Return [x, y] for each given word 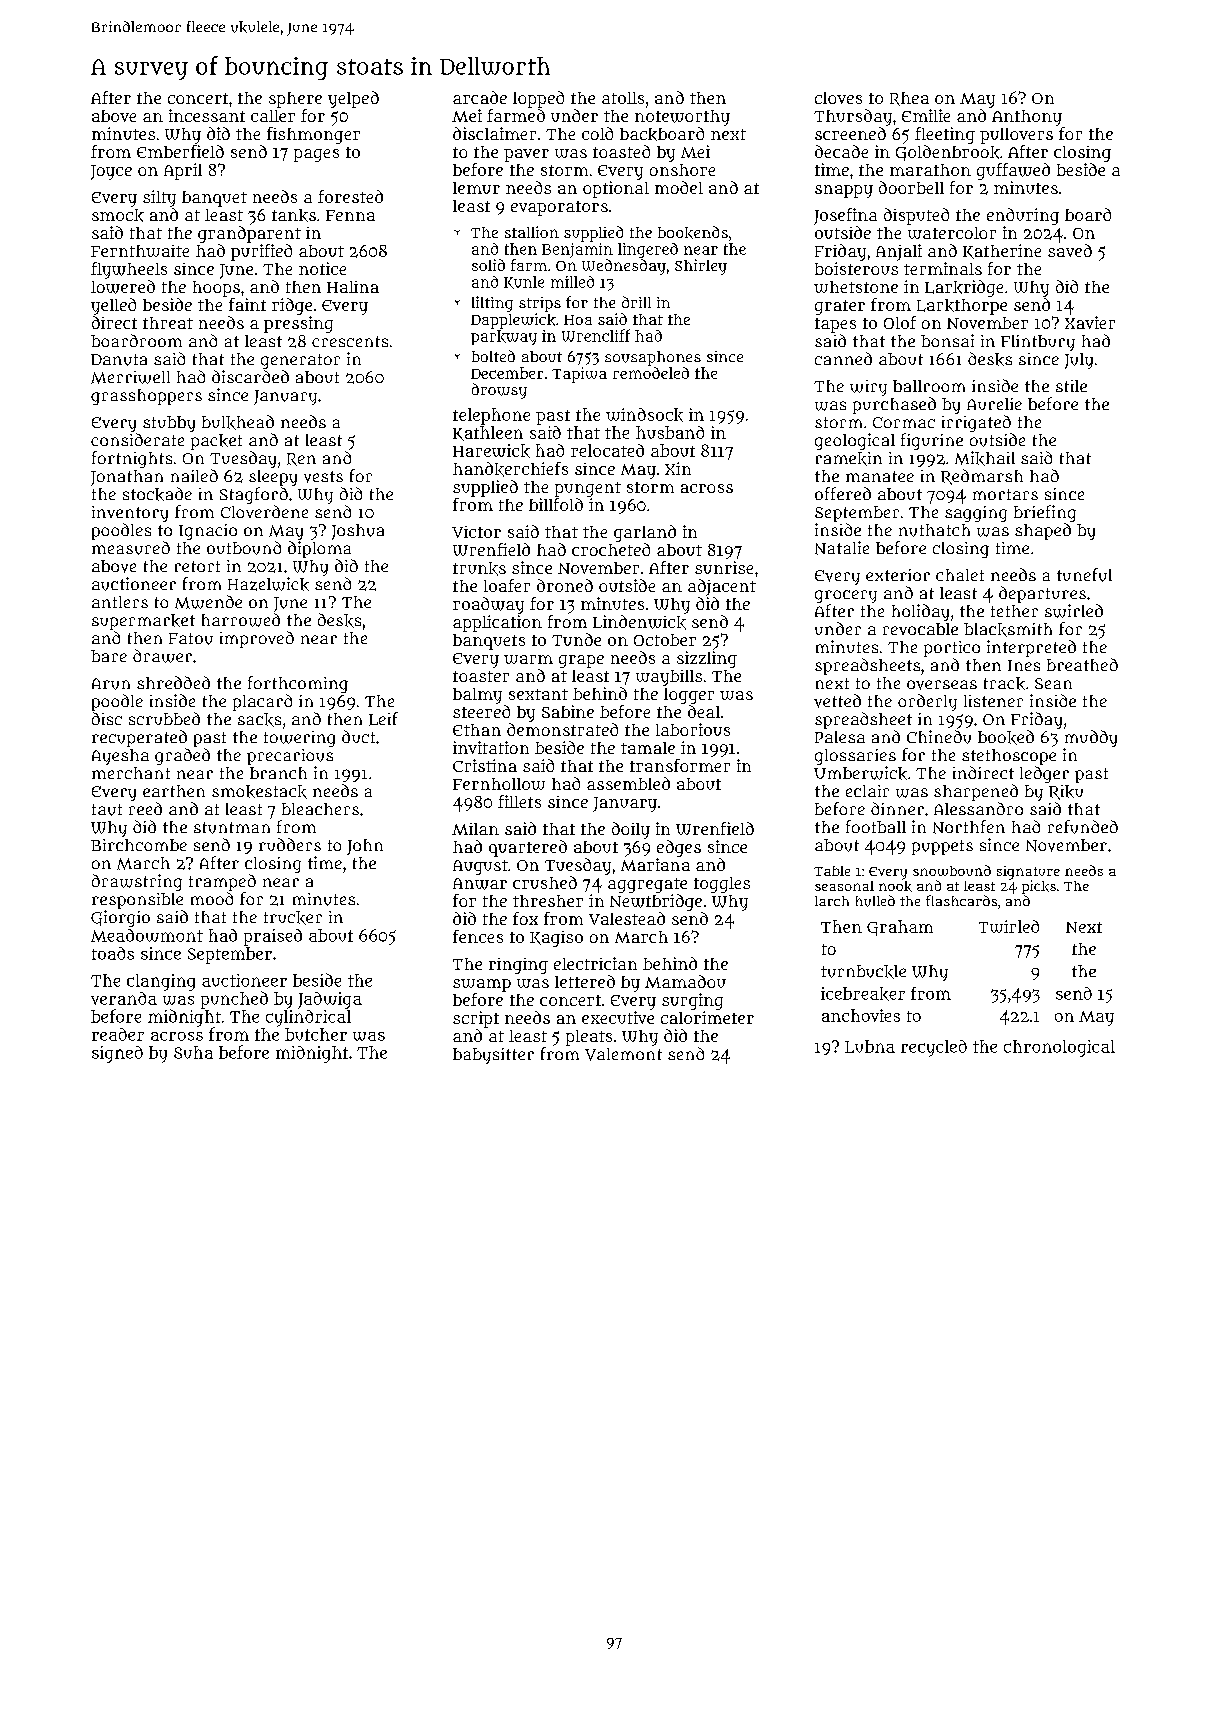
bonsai [947, 340]
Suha [193, 1052]
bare [109, 656]
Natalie [842, 548]
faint [247, 304]
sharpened [976, 792]
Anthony [1027, 118]
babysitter [493, 1056]
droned [565, 585]
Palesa [840, 737]
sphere [295, 100]
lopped [538, 99]
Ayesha [120, 757]
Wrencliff [596, 335]
